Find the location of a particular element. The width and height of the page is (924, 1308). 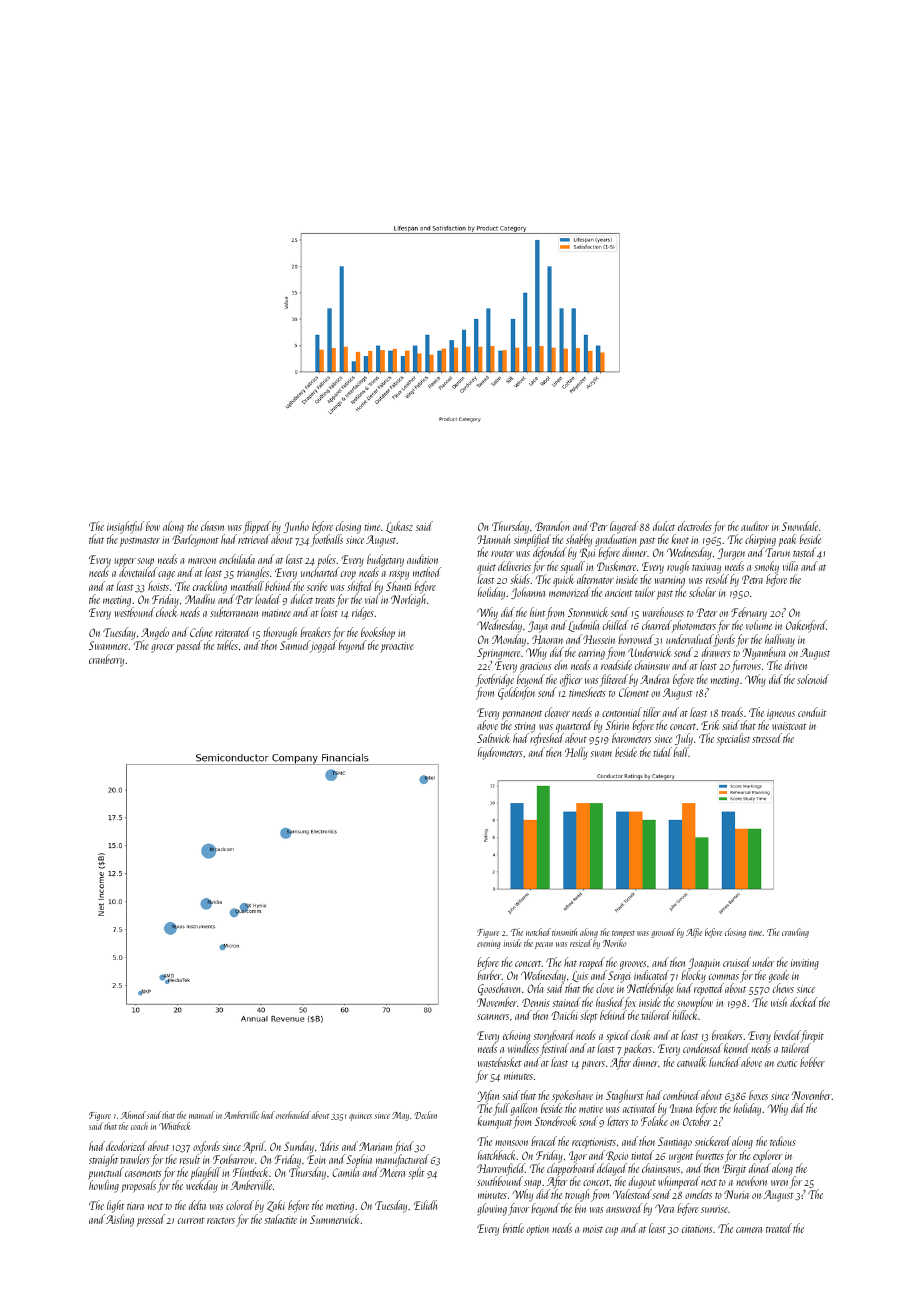

earring is located at coordinates (591, 655).
